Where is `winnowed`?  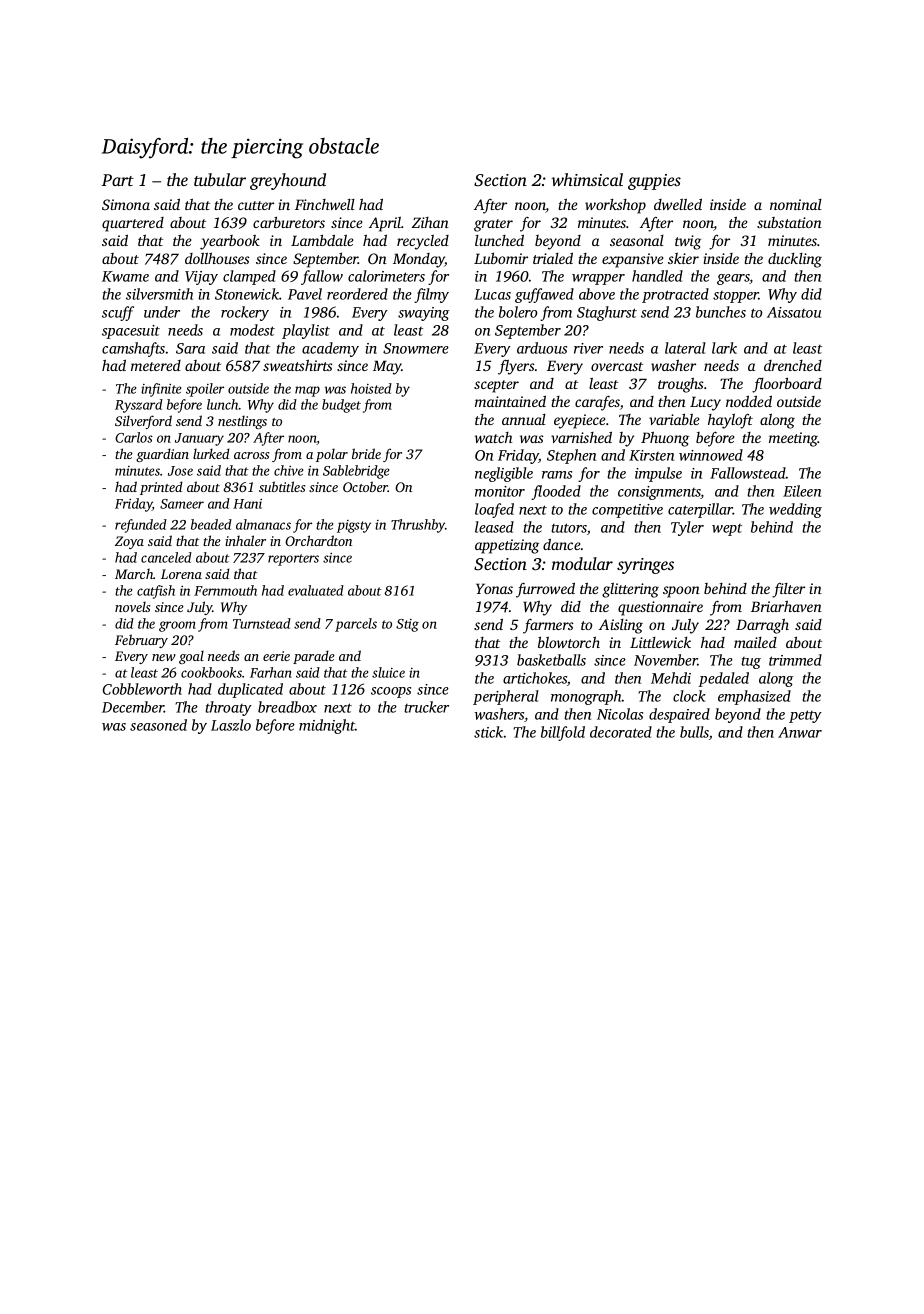 winnowed is located at coordinates (711, 455).
